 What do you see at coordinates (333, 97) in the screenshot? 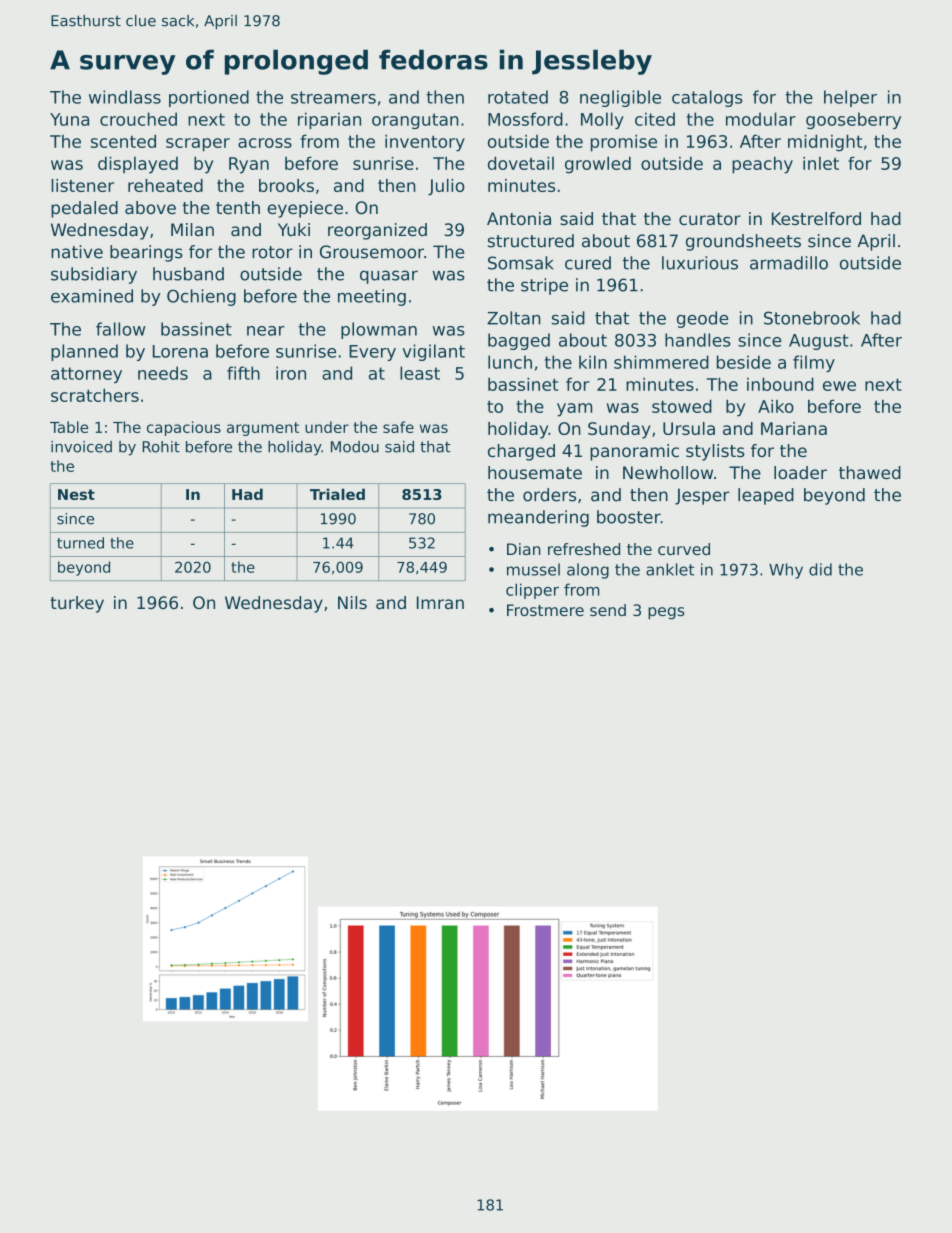
I see `streamers` at bounding box center [333, 97].
